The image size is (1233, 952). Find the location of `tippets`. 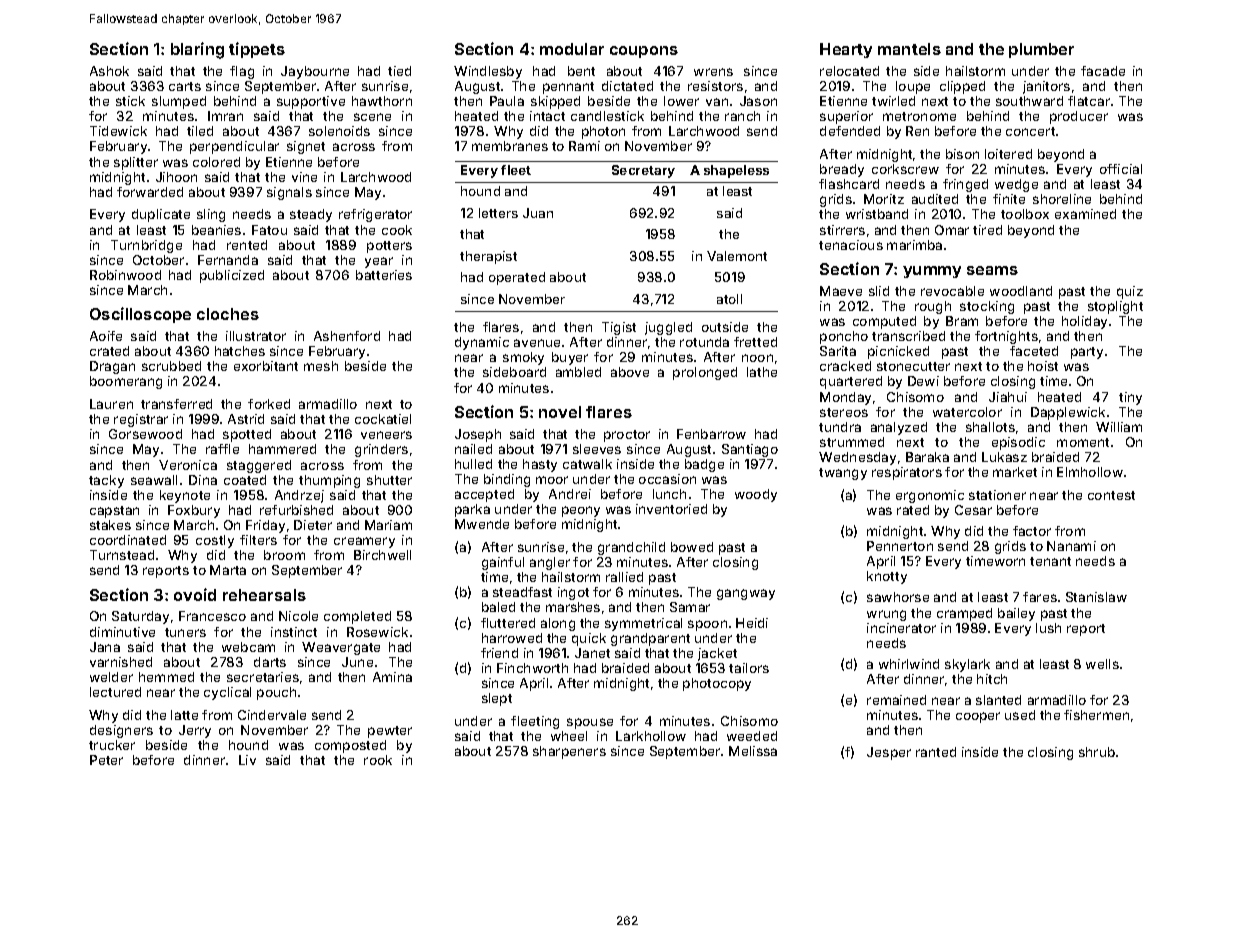

tippets is located at coordinates (257, 50).
